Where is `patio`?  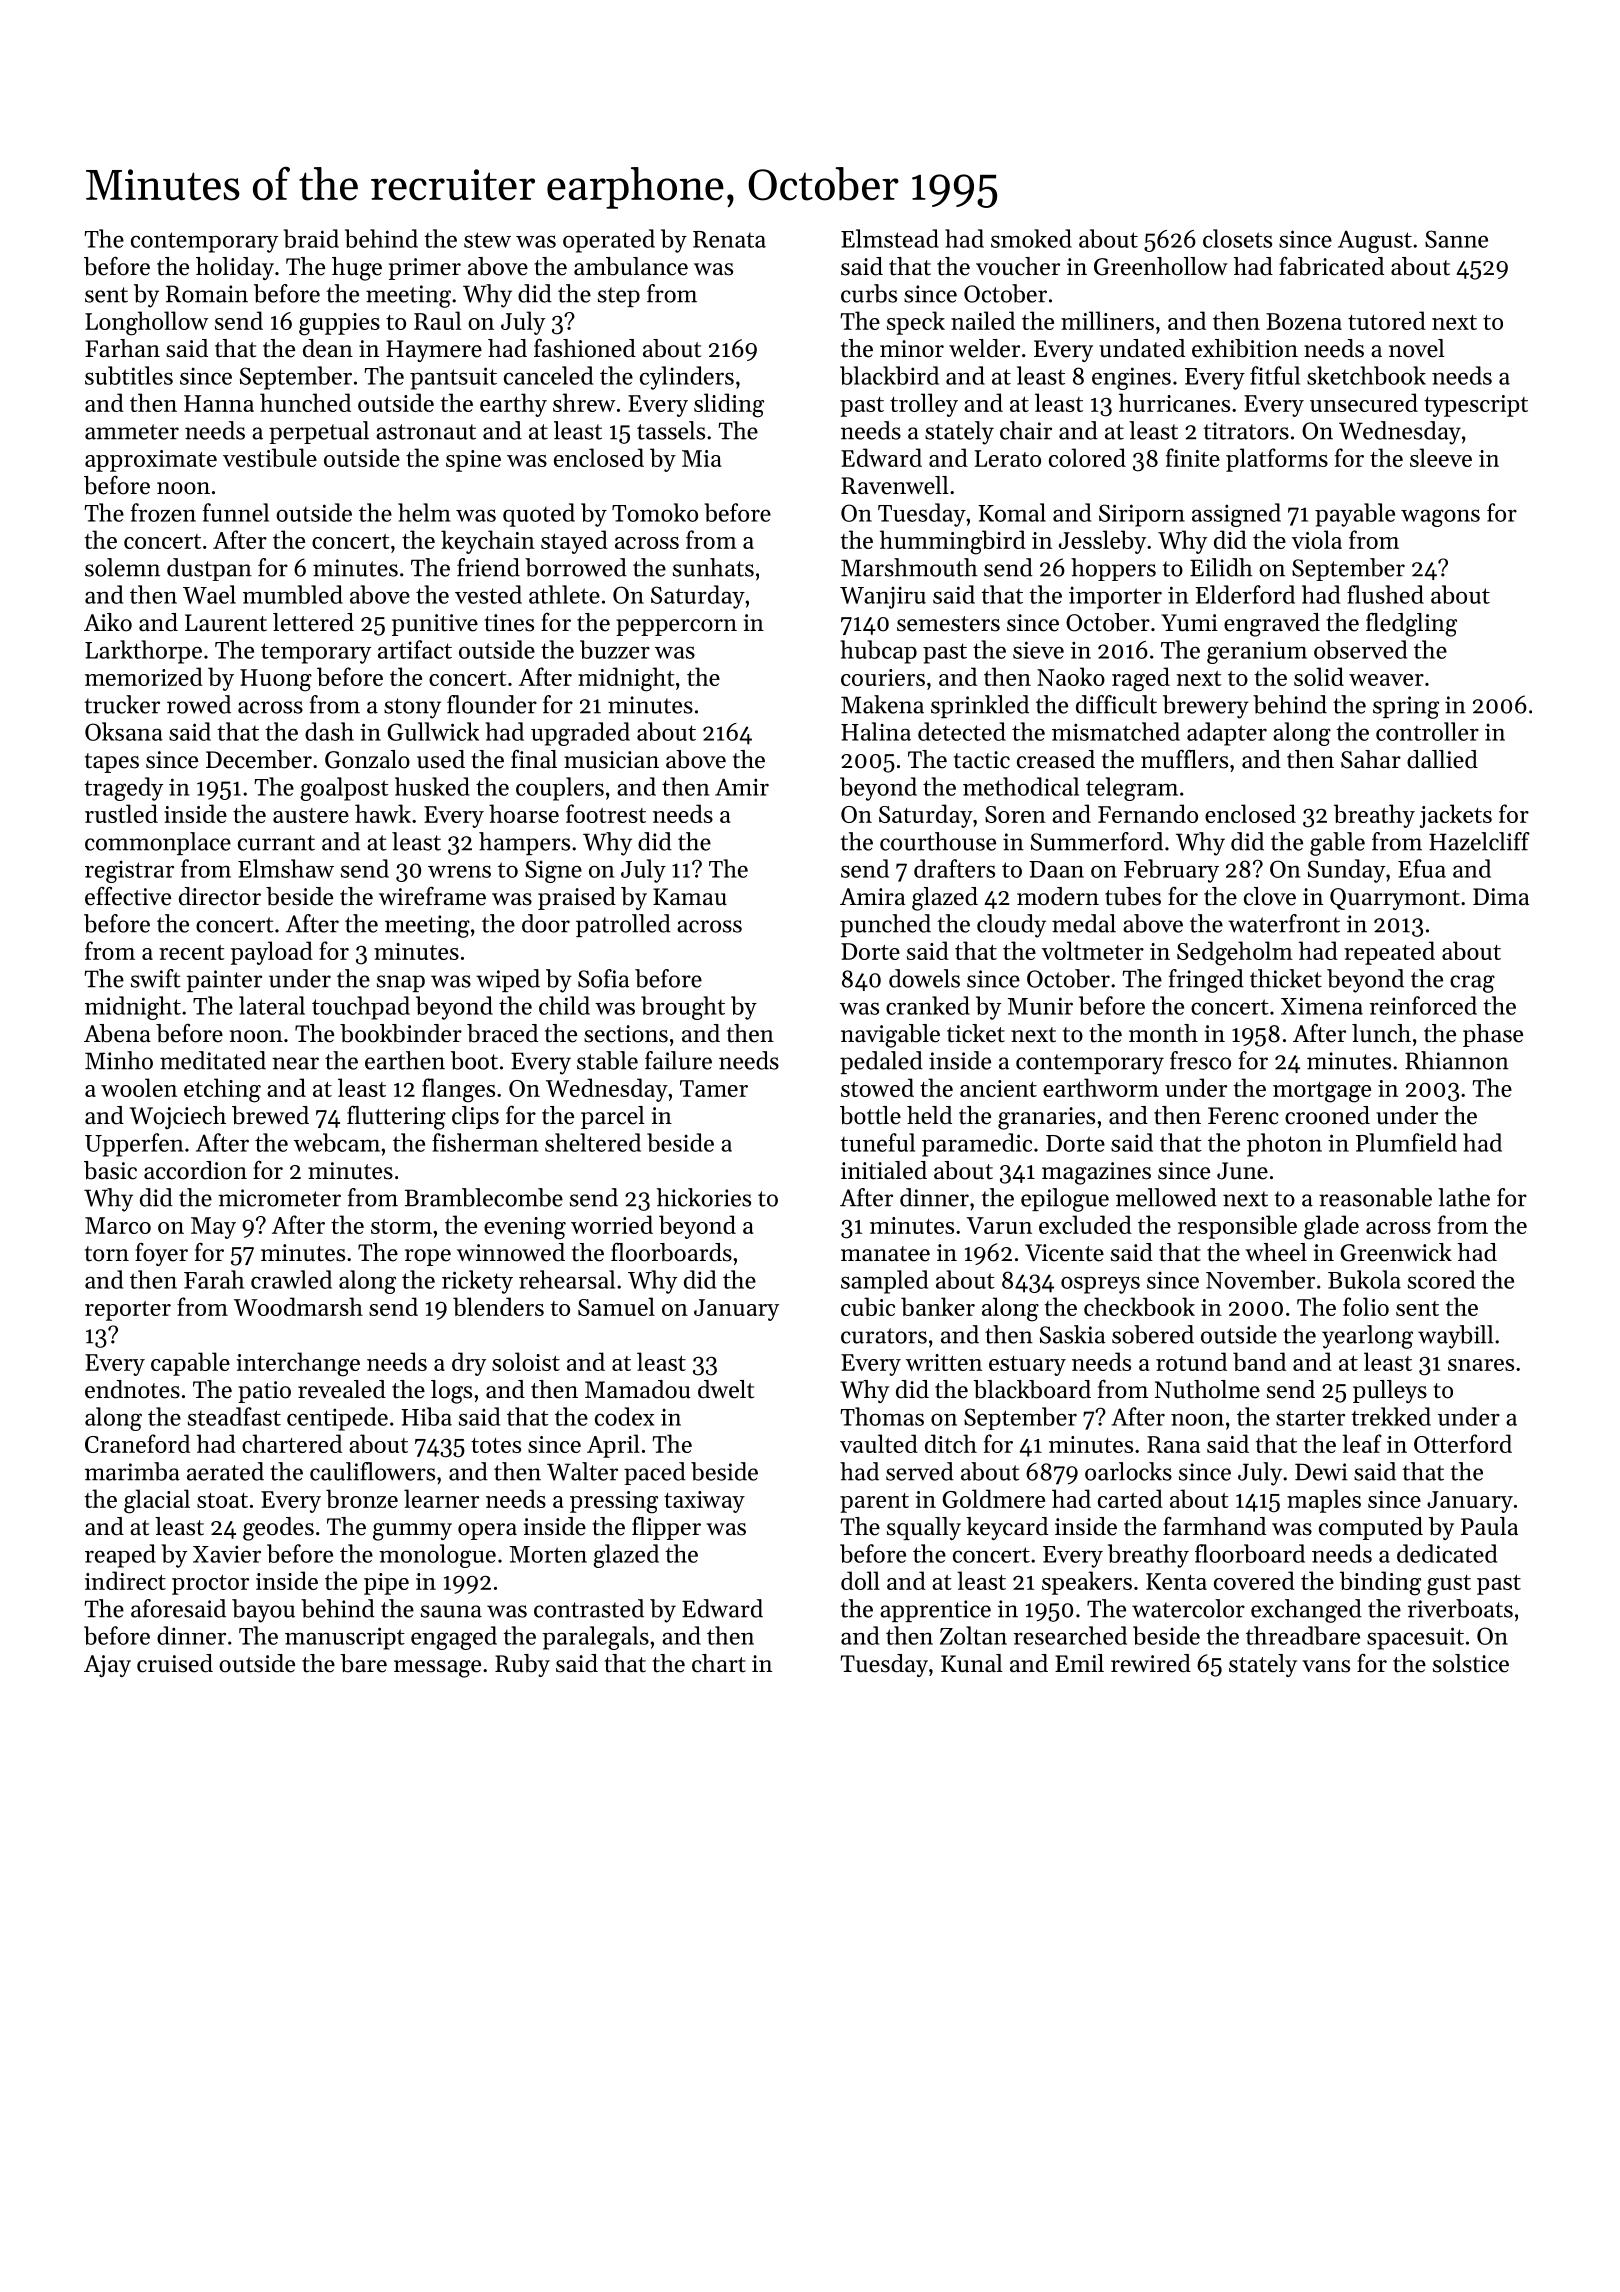
patio is located at coordinates (264, 1392).
